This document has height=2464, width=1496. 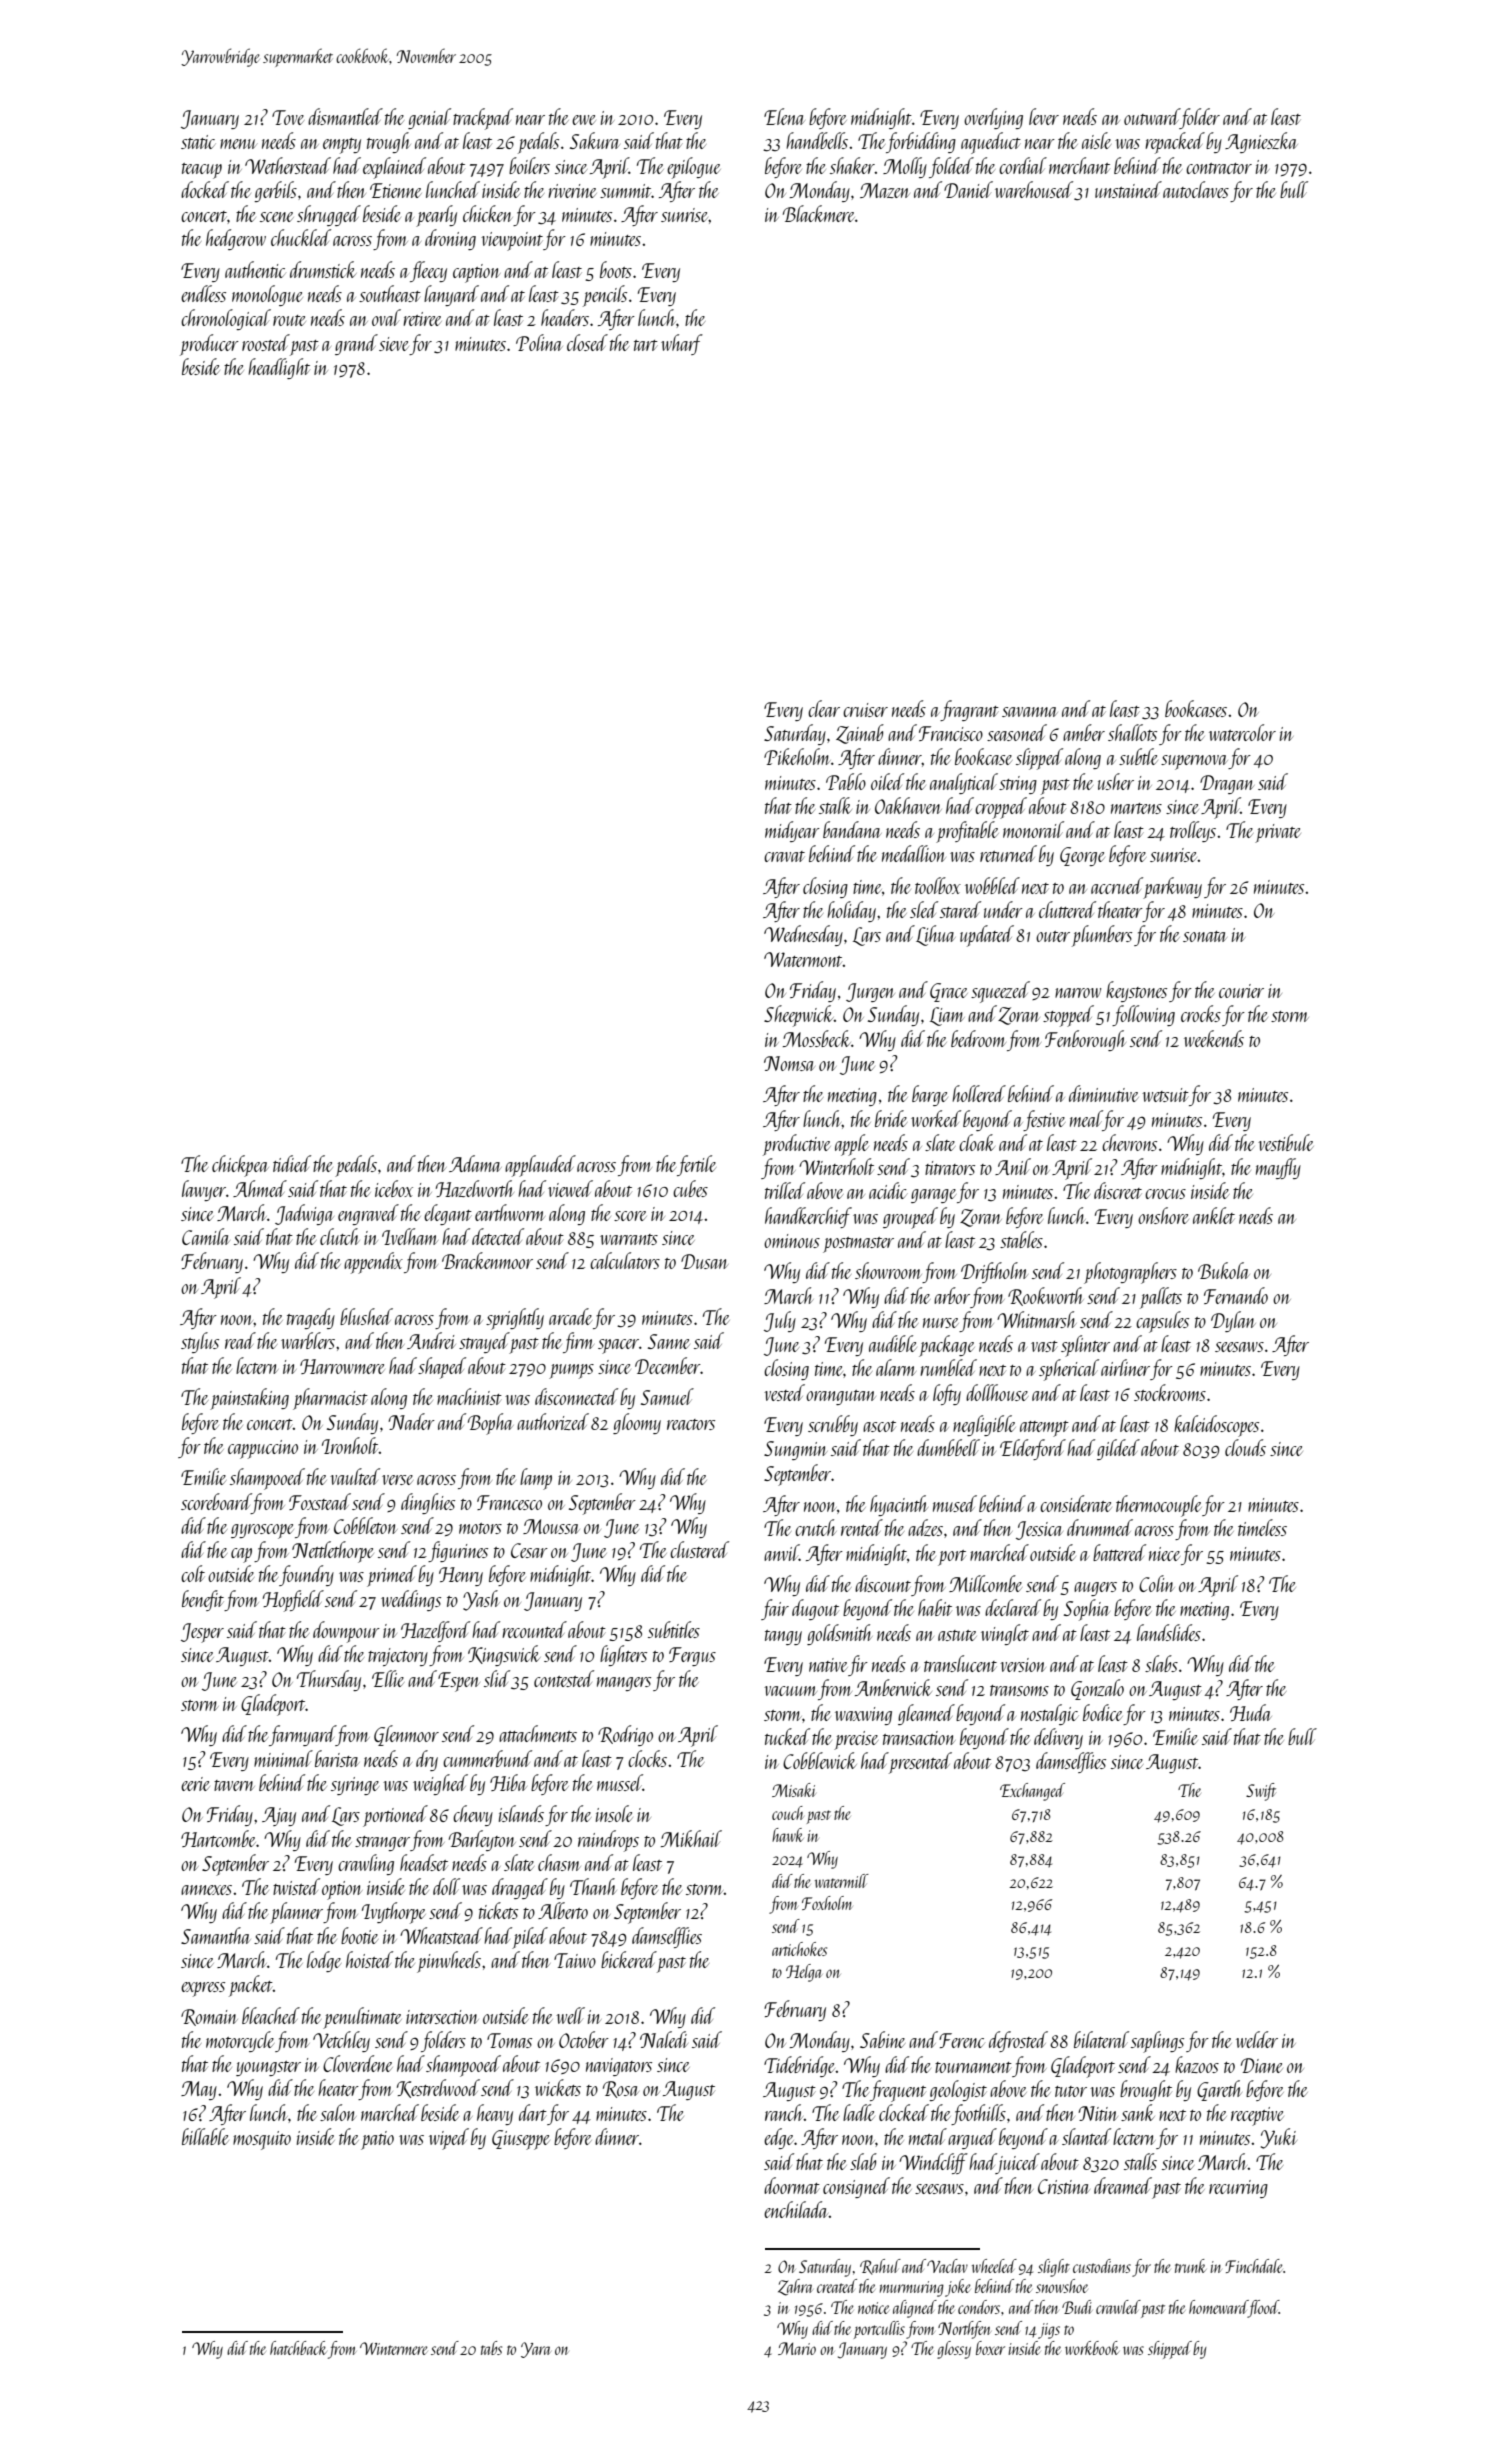 I want to click on static, so click(x=198, y=142).
